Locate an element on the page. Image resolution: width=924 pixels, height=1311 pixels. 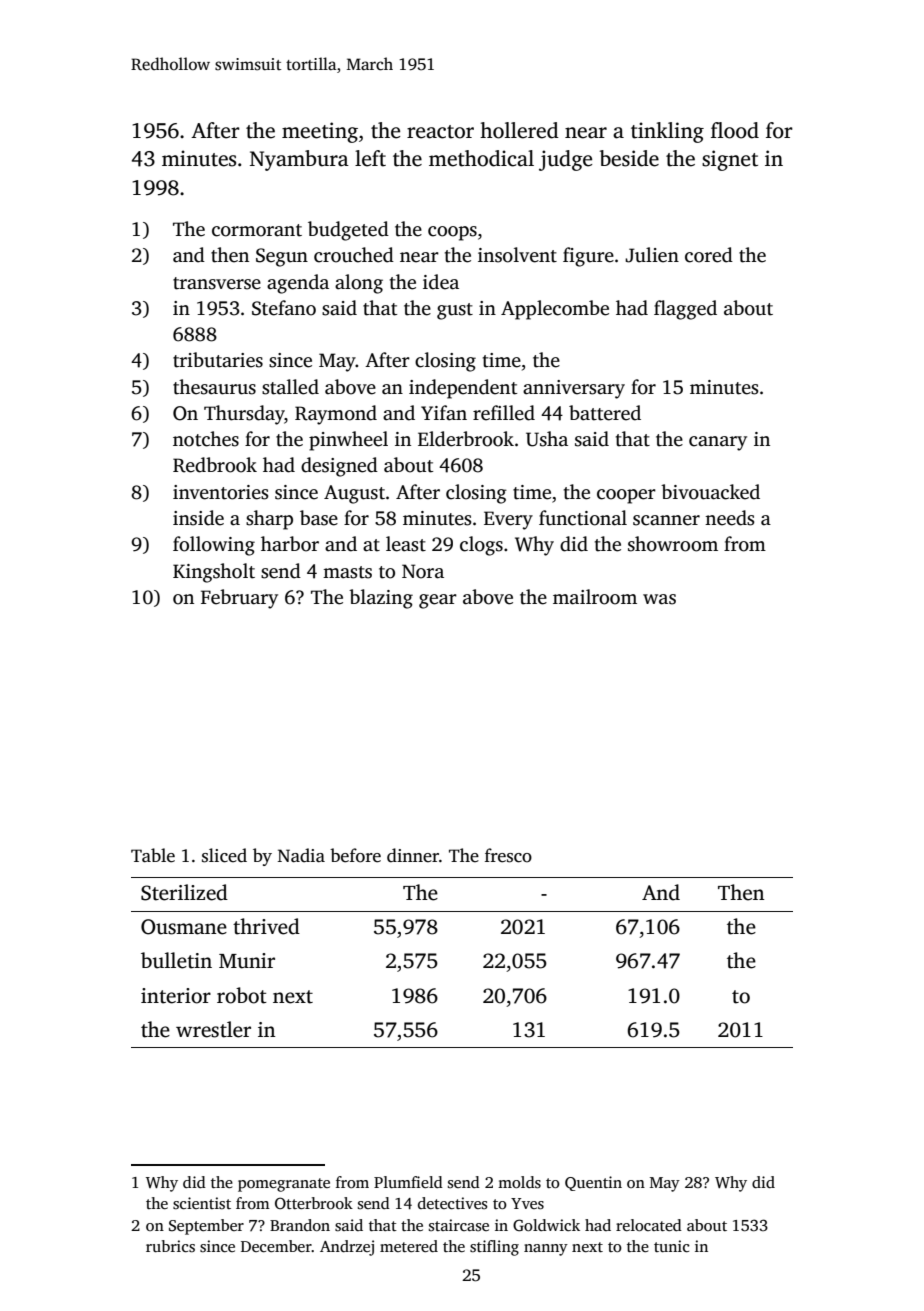
Stefano is located at coordinates (284, 308).
